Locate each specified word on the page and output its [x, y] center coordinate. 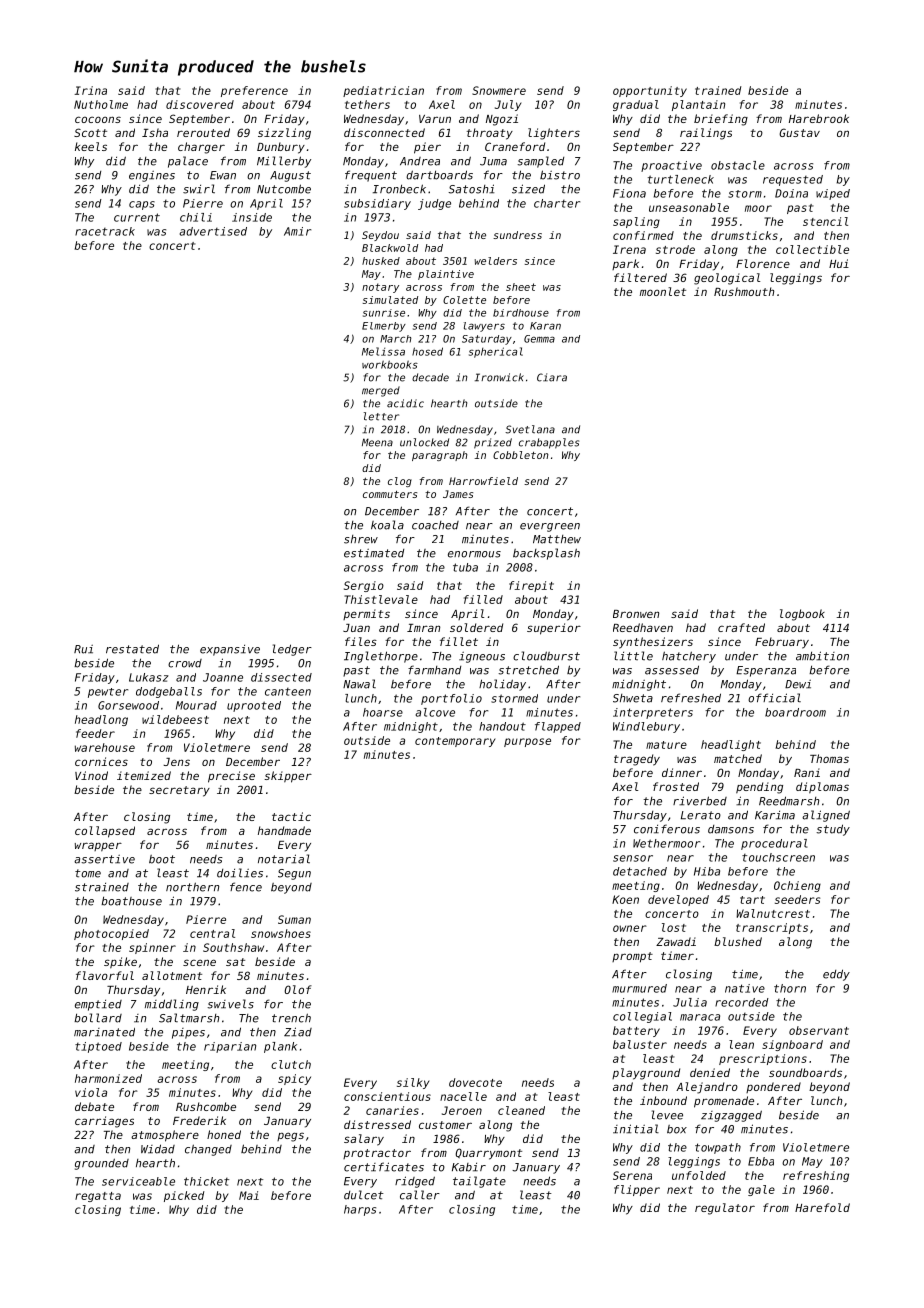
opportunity [650, 91]
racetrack [105, 231]
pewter [108, 693]
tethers [367, 104]
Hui [839, 263]
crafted [741, 627]
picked [184, 1196]
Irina [90, 90]
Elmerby [384, 327]
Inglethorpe [381, 657]
